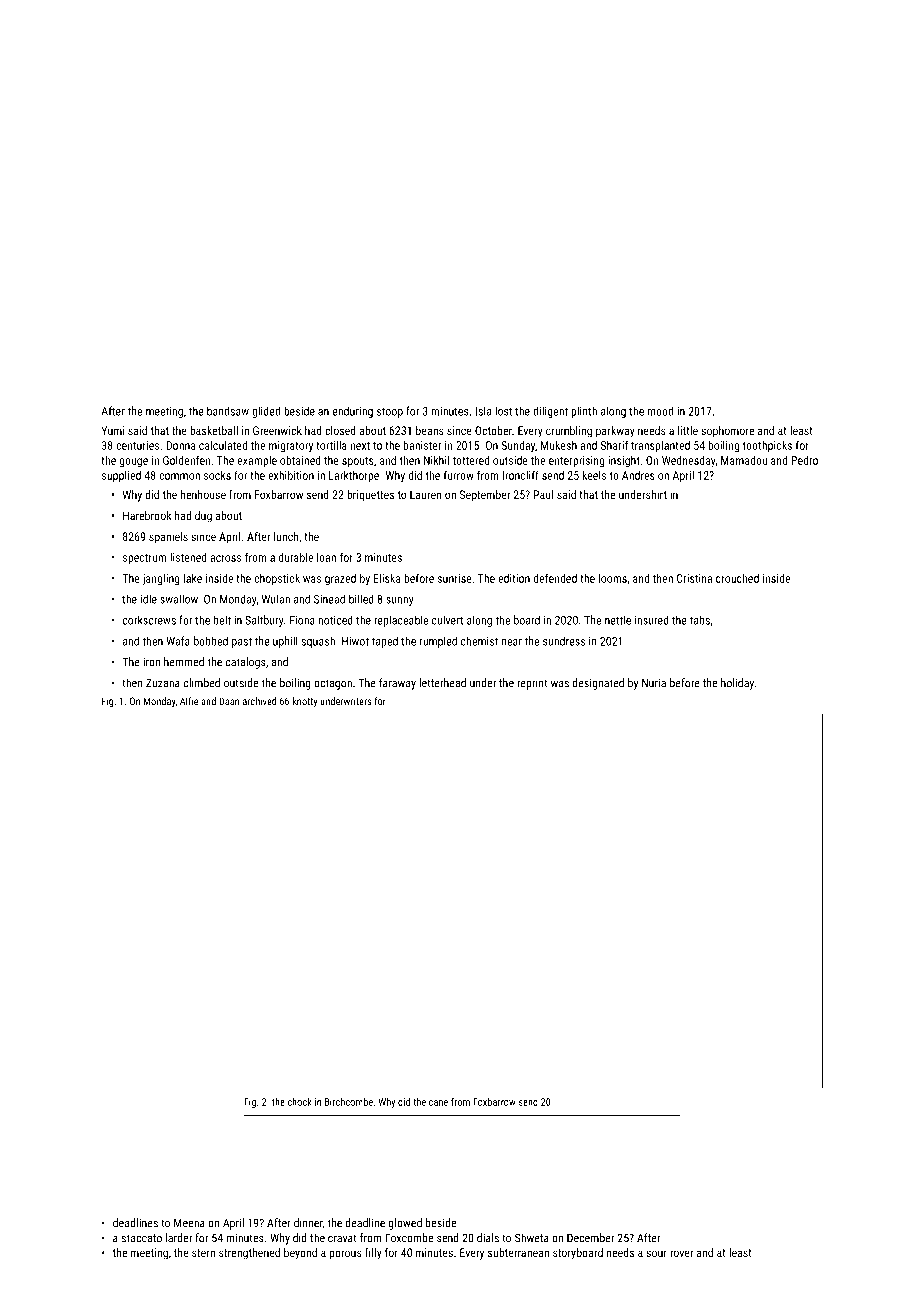 This screenshot has width=924, height=1308. I want to click on cane, so click(438, 1103).
